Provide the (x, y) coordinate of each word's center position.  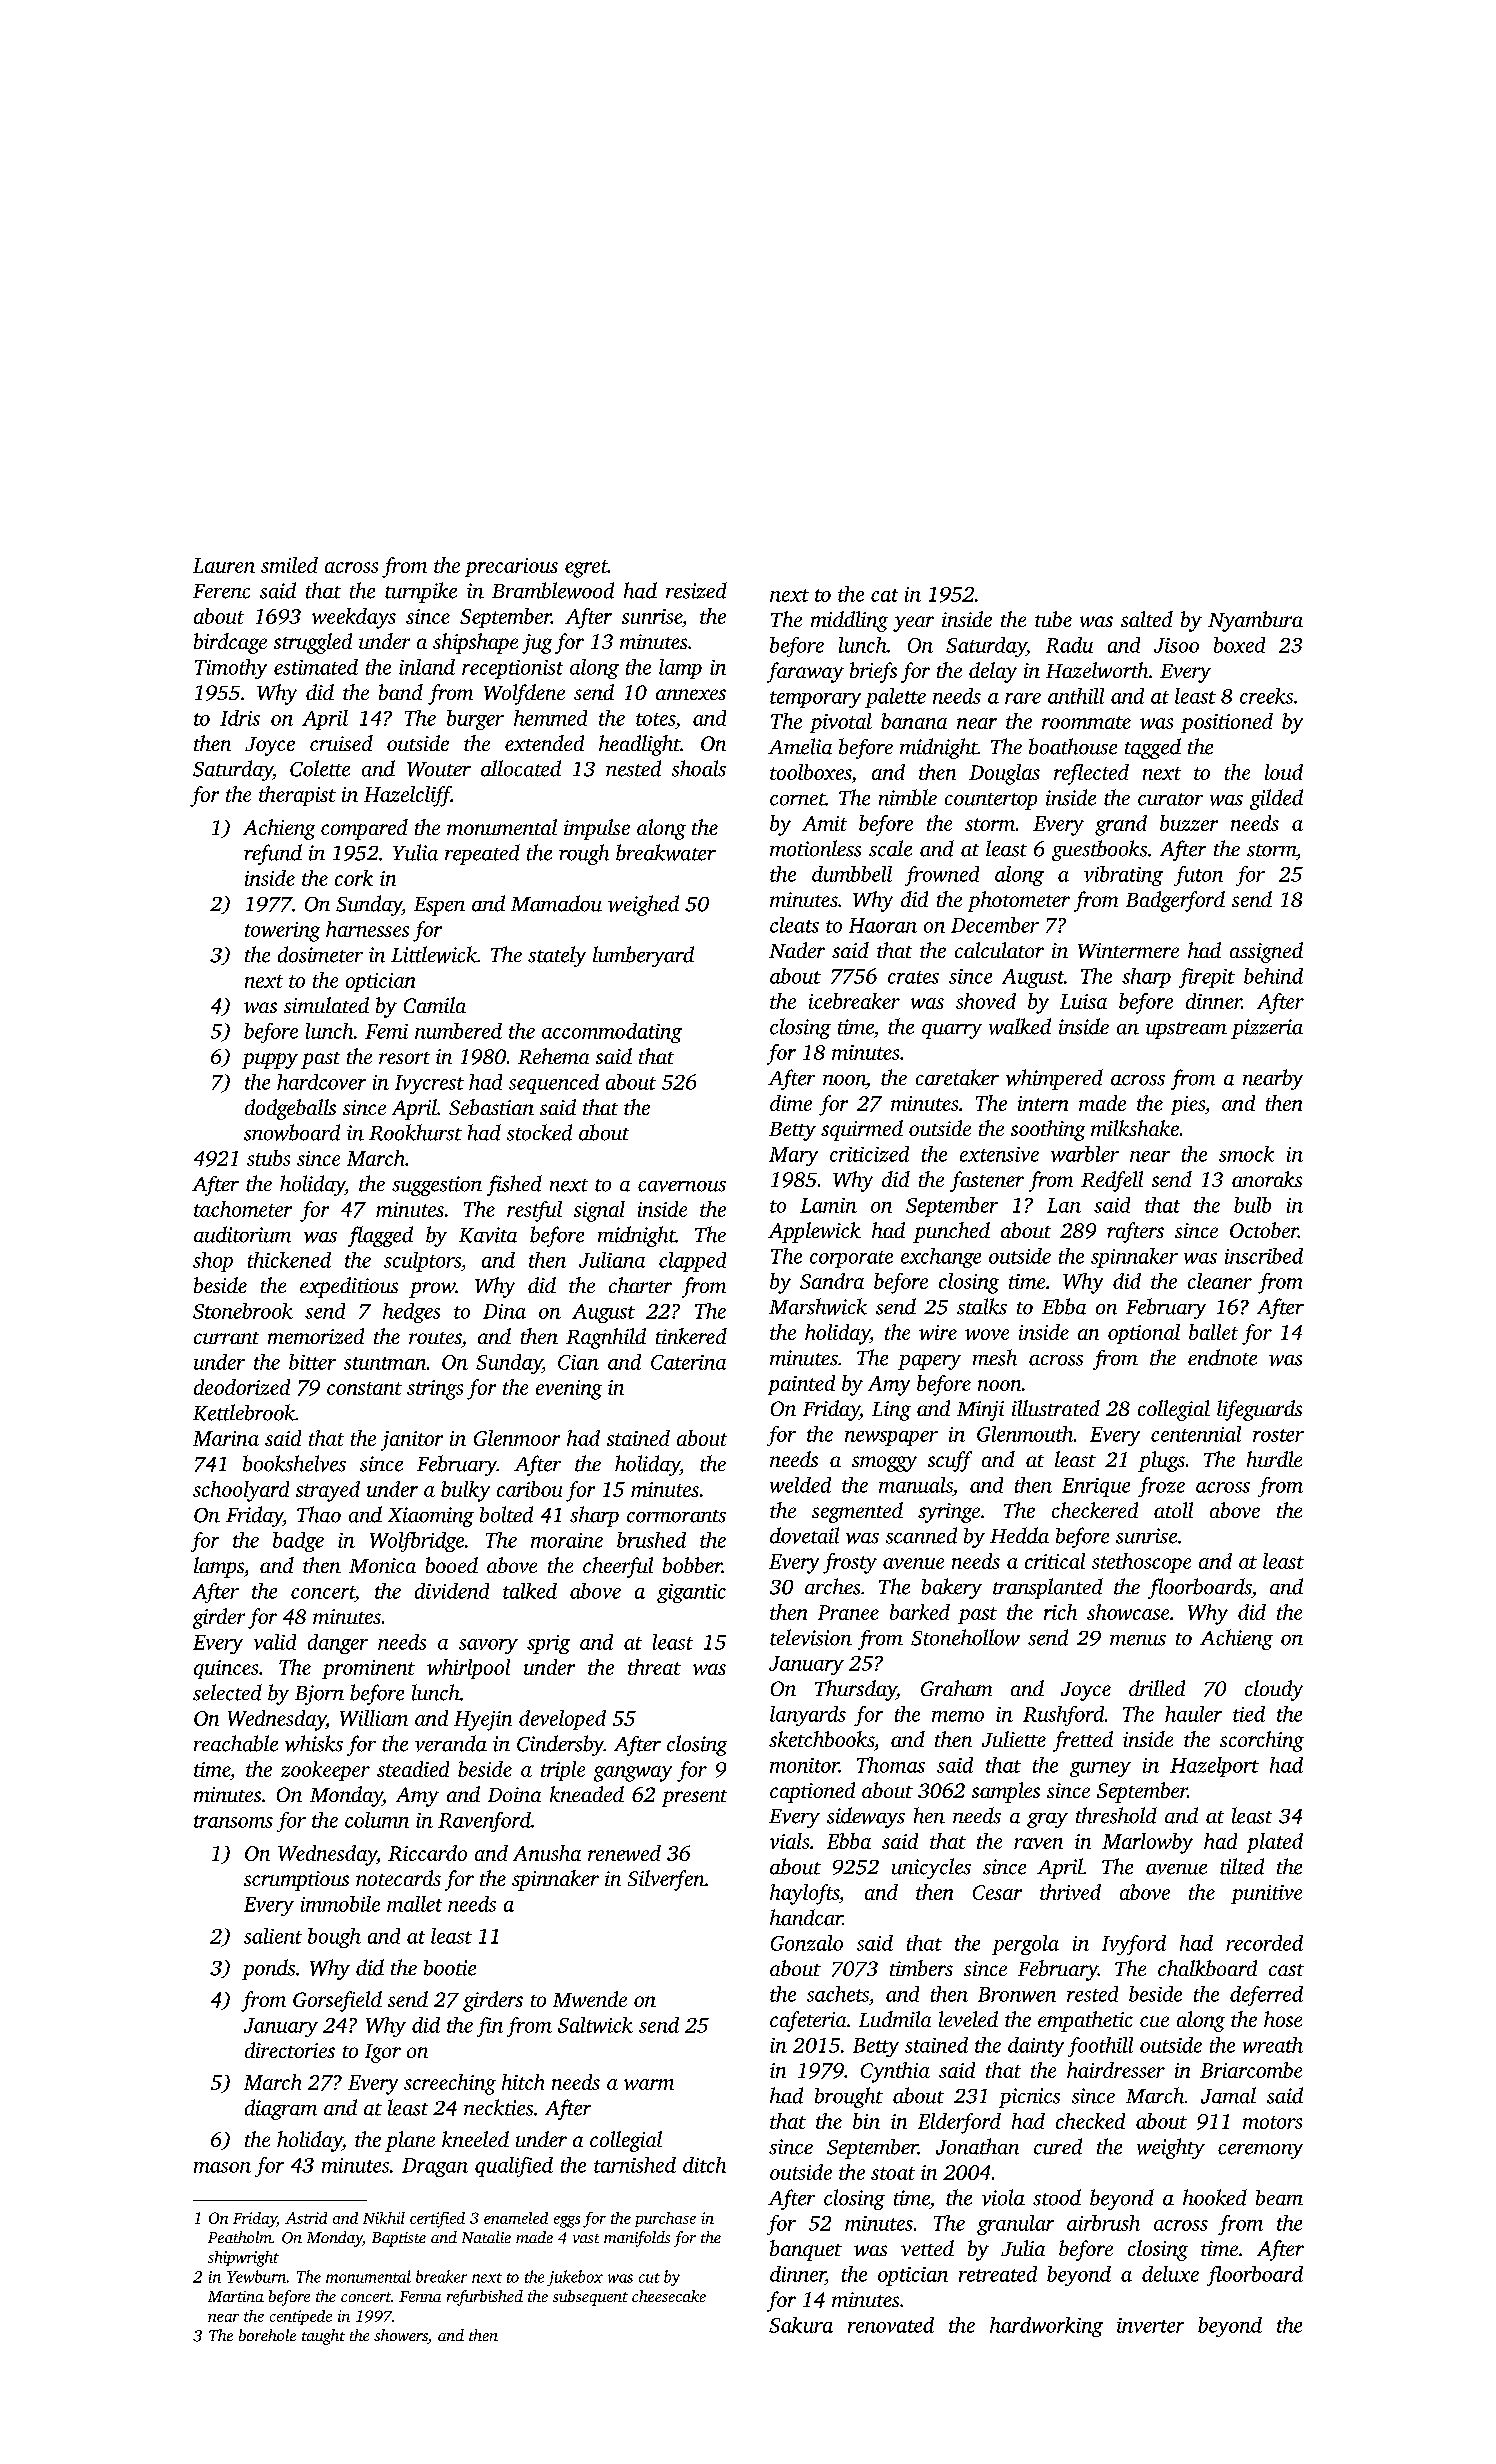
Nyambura (1255, 621)
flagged (380, 1236)
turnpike (421, 592)
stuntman (385, 1363)
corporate (851, 1259)
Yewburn (256, 2276)
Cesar (997, 1892)
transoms (233, 1821)
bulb (1252, 1205)
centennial (1196, 1434)
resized (696, 590)
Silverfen (666, 1880)
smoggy (884, 1464)
